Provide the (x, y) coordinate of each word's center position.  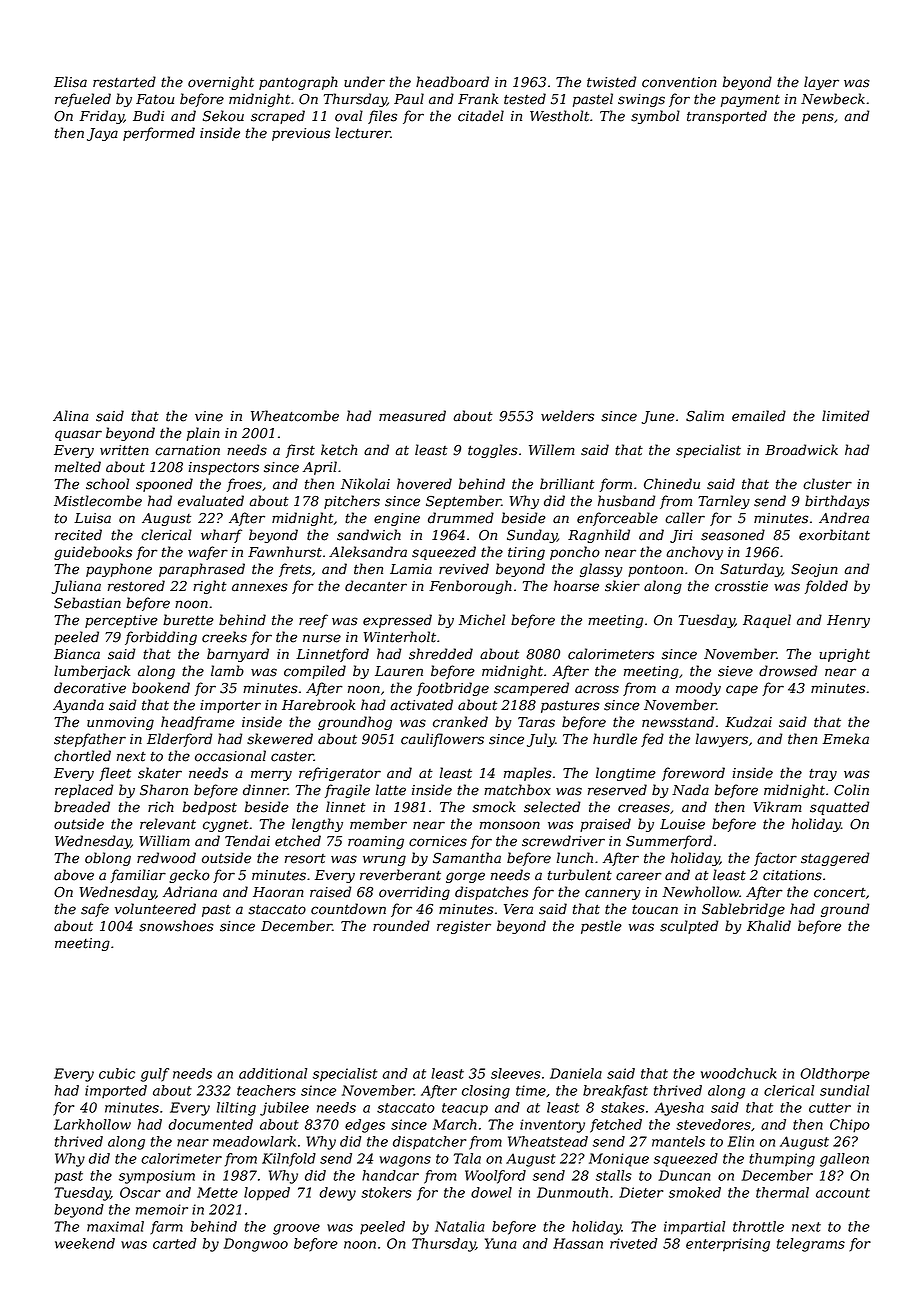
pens (818, 118)
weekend (85, 1243)
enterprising (728, 1245)
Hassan (578, 1243)
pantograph (298, 83)
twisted (611, 82)
